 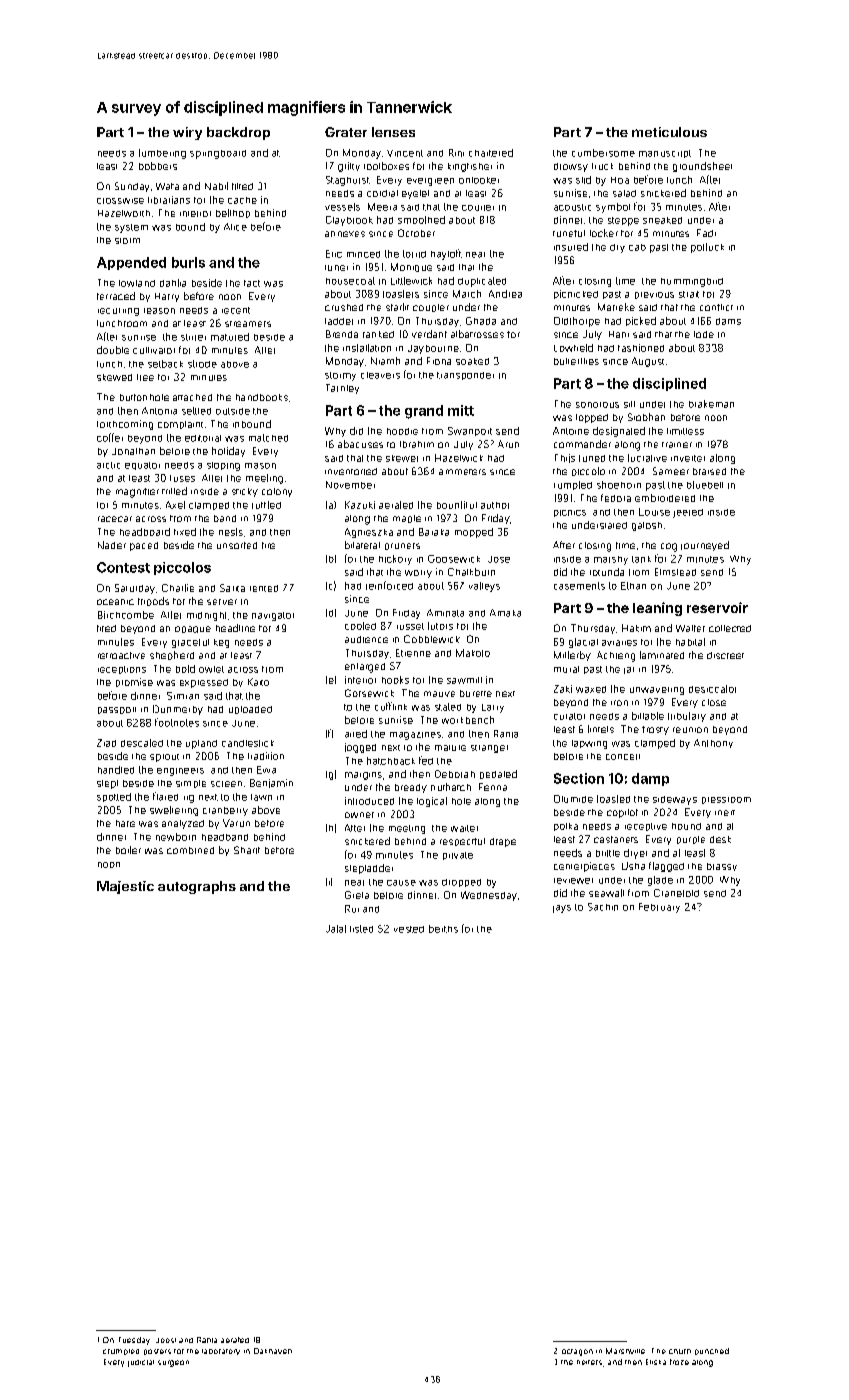 What do you see at coordinates (669, 132) in the screenshot?
I see `meticulous` at bounding box center [669, 132].
